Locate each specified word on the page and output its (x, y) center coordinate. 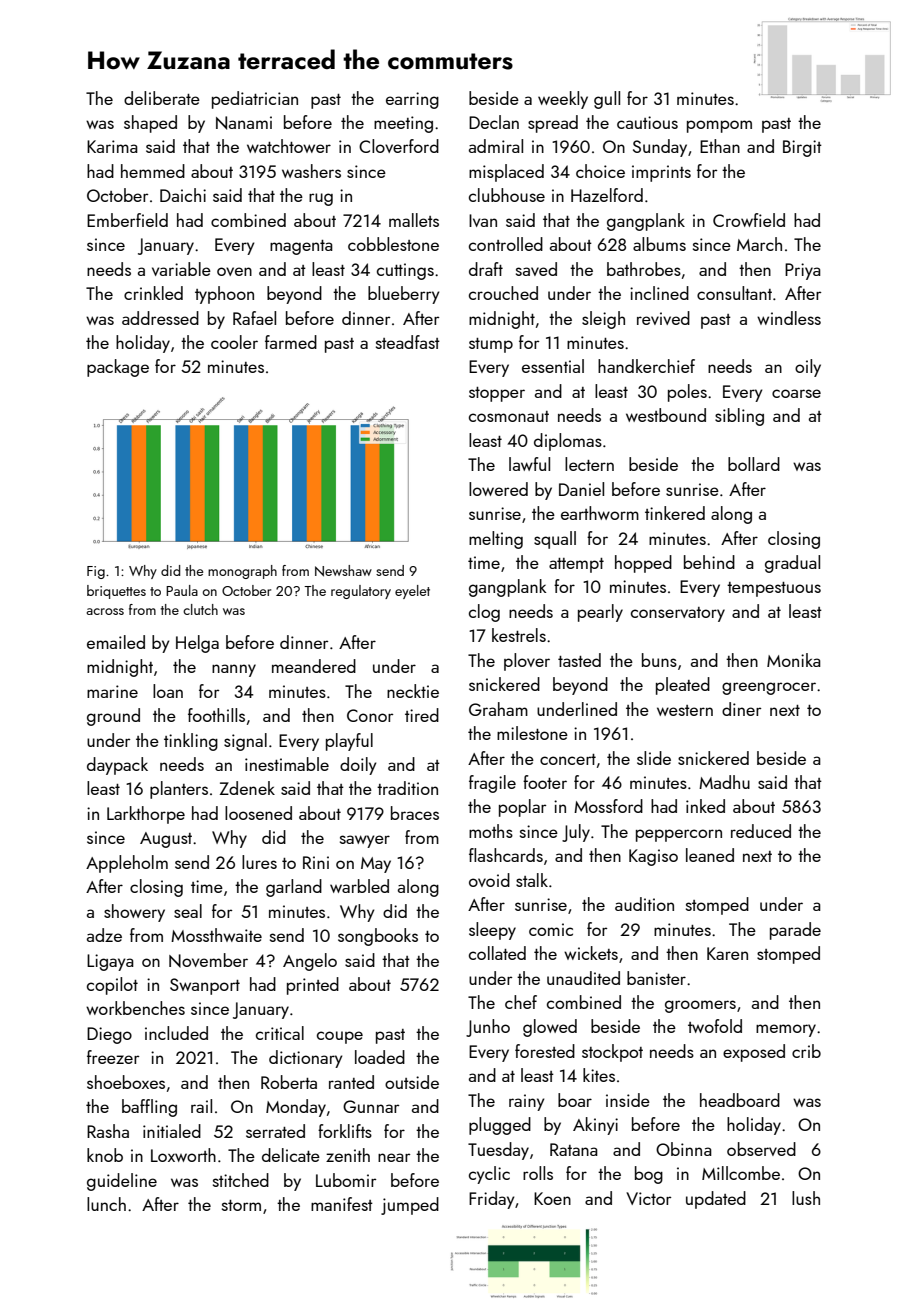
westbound (666, 415)
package (118, 368)
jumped (410, 1206)
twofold (715, 1026)
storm (241, 1205)
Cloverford (399, 146)
